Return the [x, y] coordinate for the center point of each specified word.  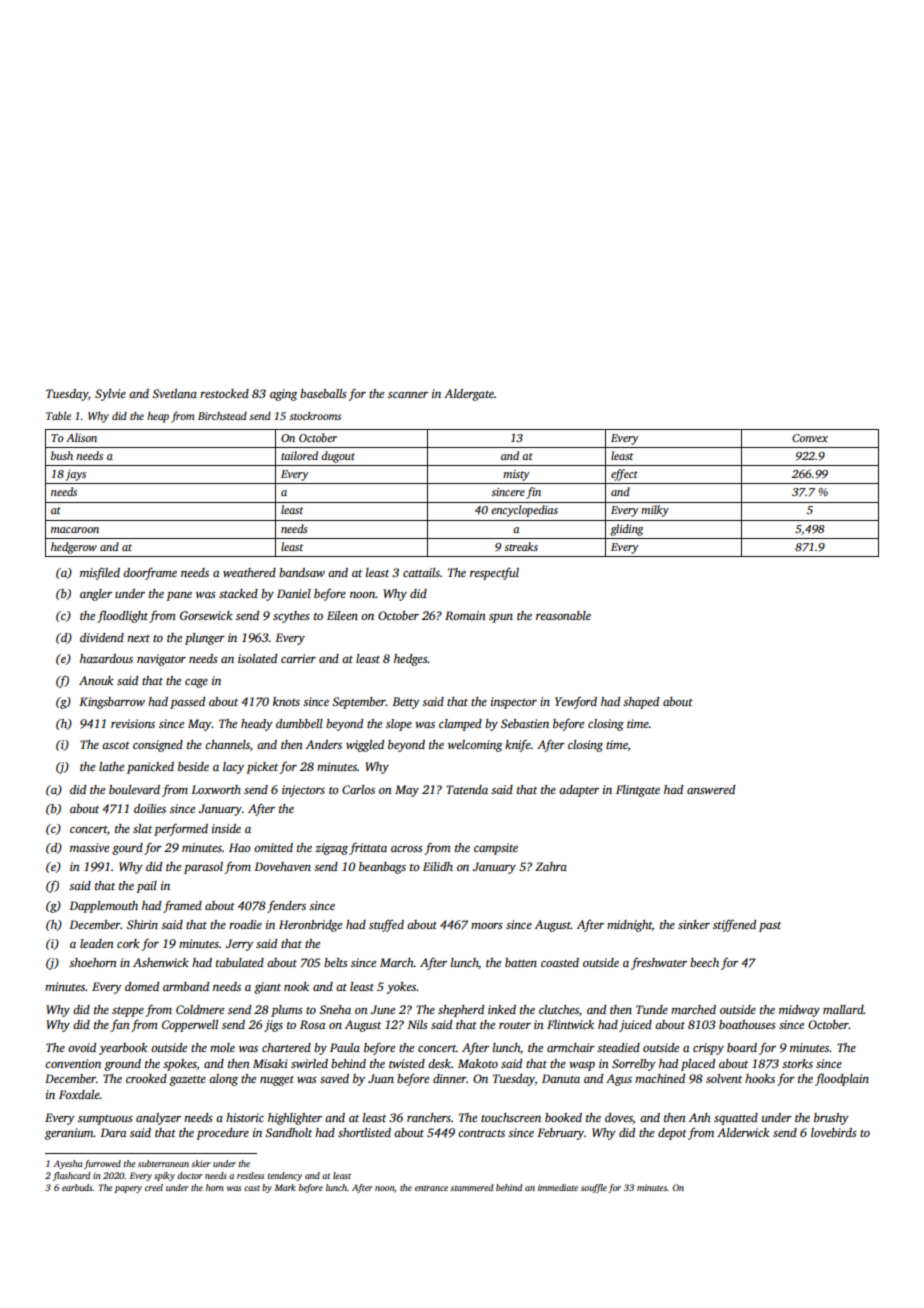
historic [245, 1117]
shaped [641, 703]
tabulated [240, 962]
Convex [810, 438]
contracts [481, 1133]
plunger [205, 639]
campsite [496, 849]
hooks [760, 1078]
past [770, 927]
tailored [299, 455]
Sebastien [525, 723]
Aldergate [469, 395]
